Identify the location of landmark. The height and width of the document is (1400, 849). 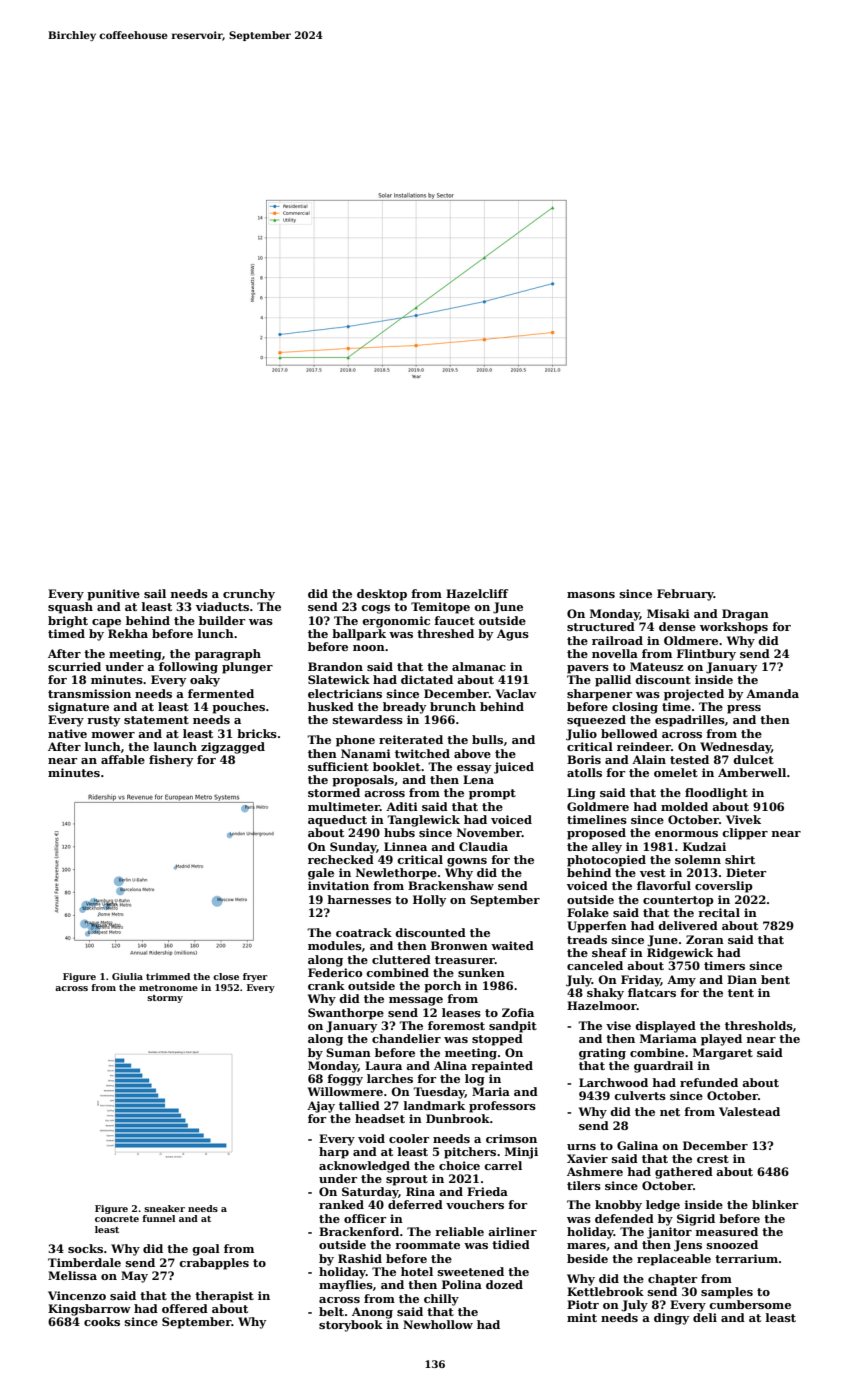
(434, 1105).
